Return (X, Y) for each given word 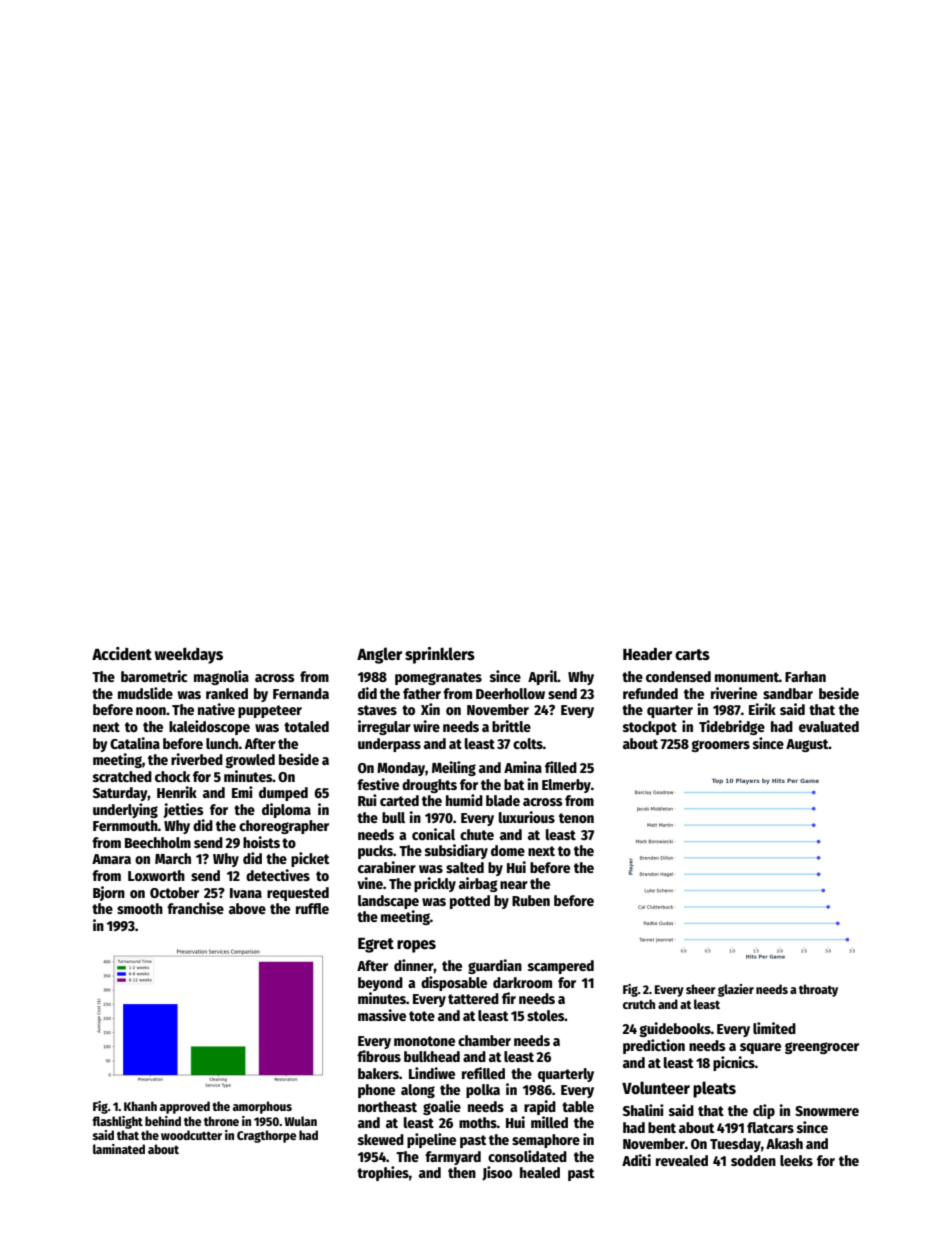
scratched (122, 776)
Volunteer (656, 1088)
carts (692, 654)
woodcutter (191, 1135)
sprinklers (440, 655)
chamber (484, 1040)
